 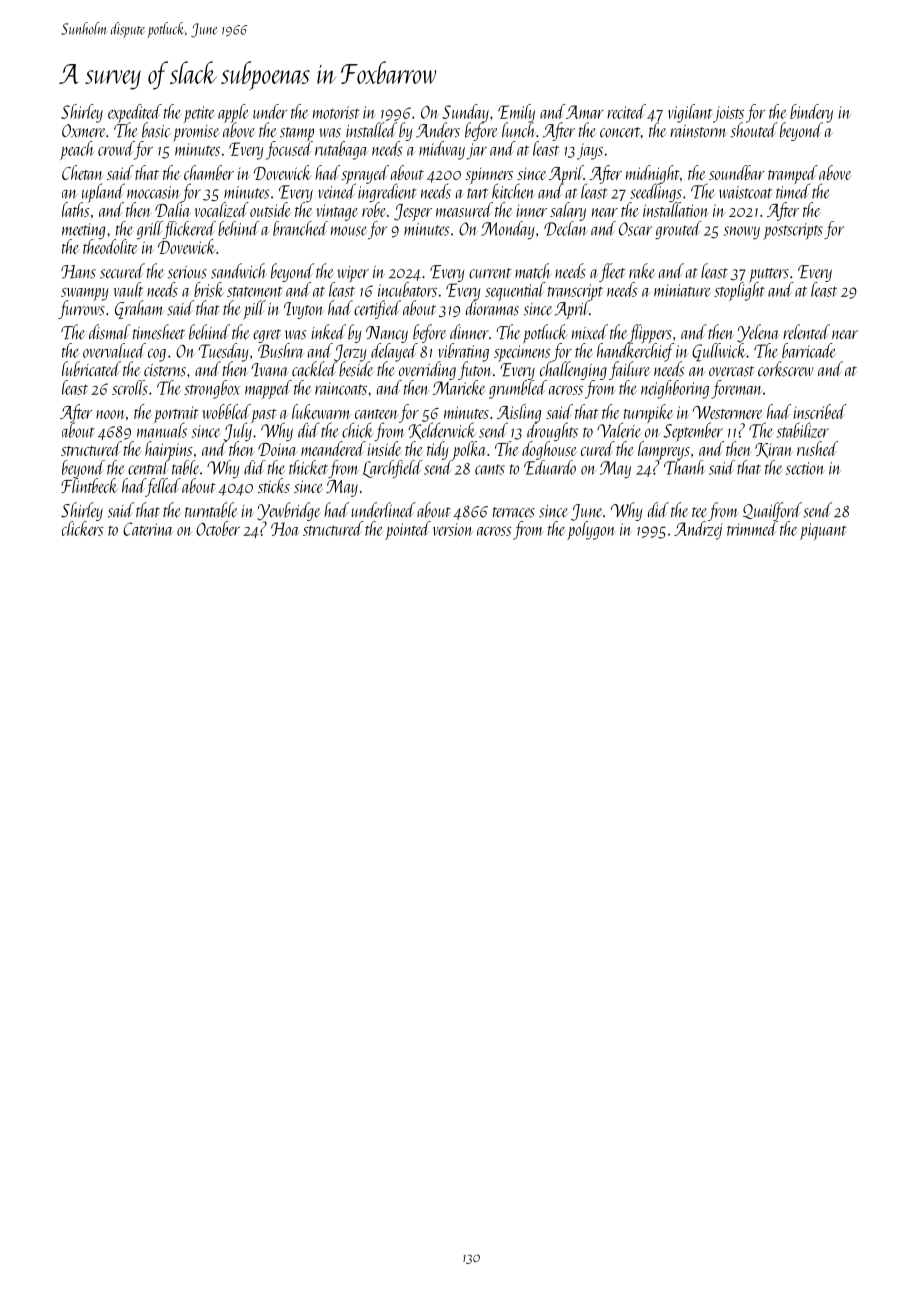 I want to click on dioramas, so click(x=492, y=308).
